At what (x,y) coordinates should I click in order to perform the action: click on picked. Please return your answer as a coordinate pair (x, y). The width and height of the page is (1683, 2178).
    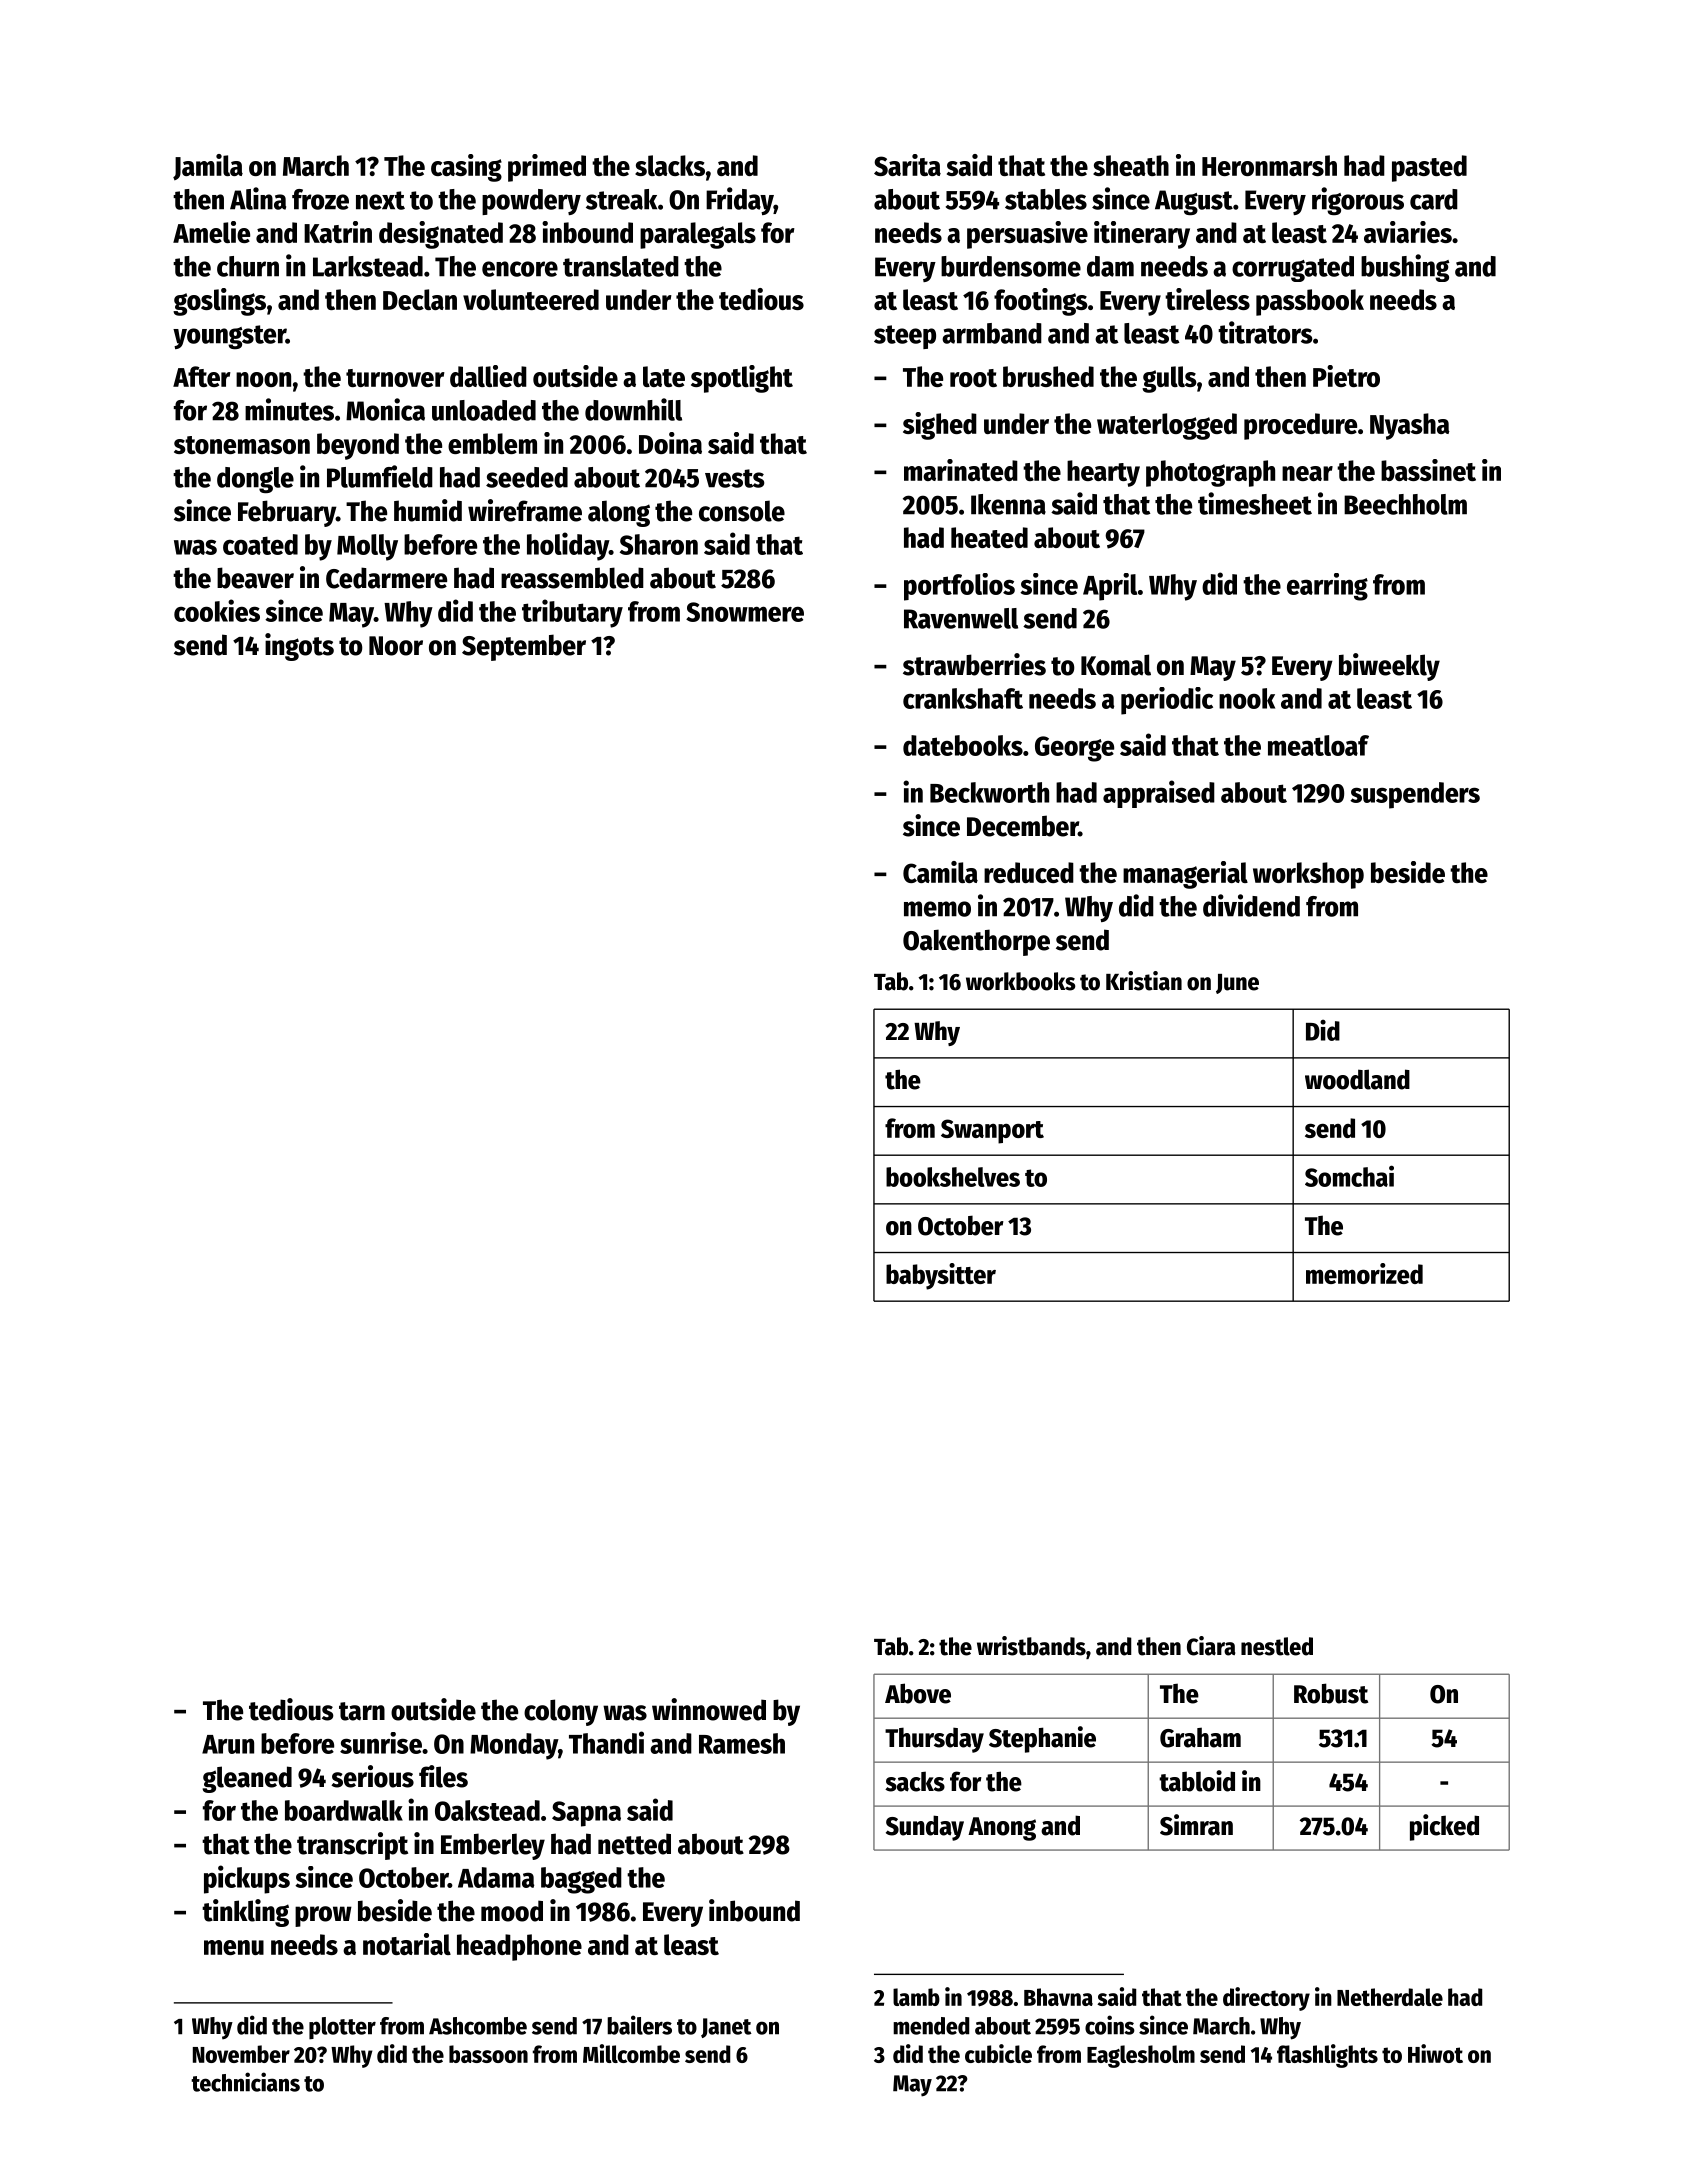
    Looking at the image, I should click on (1444, 1827).
